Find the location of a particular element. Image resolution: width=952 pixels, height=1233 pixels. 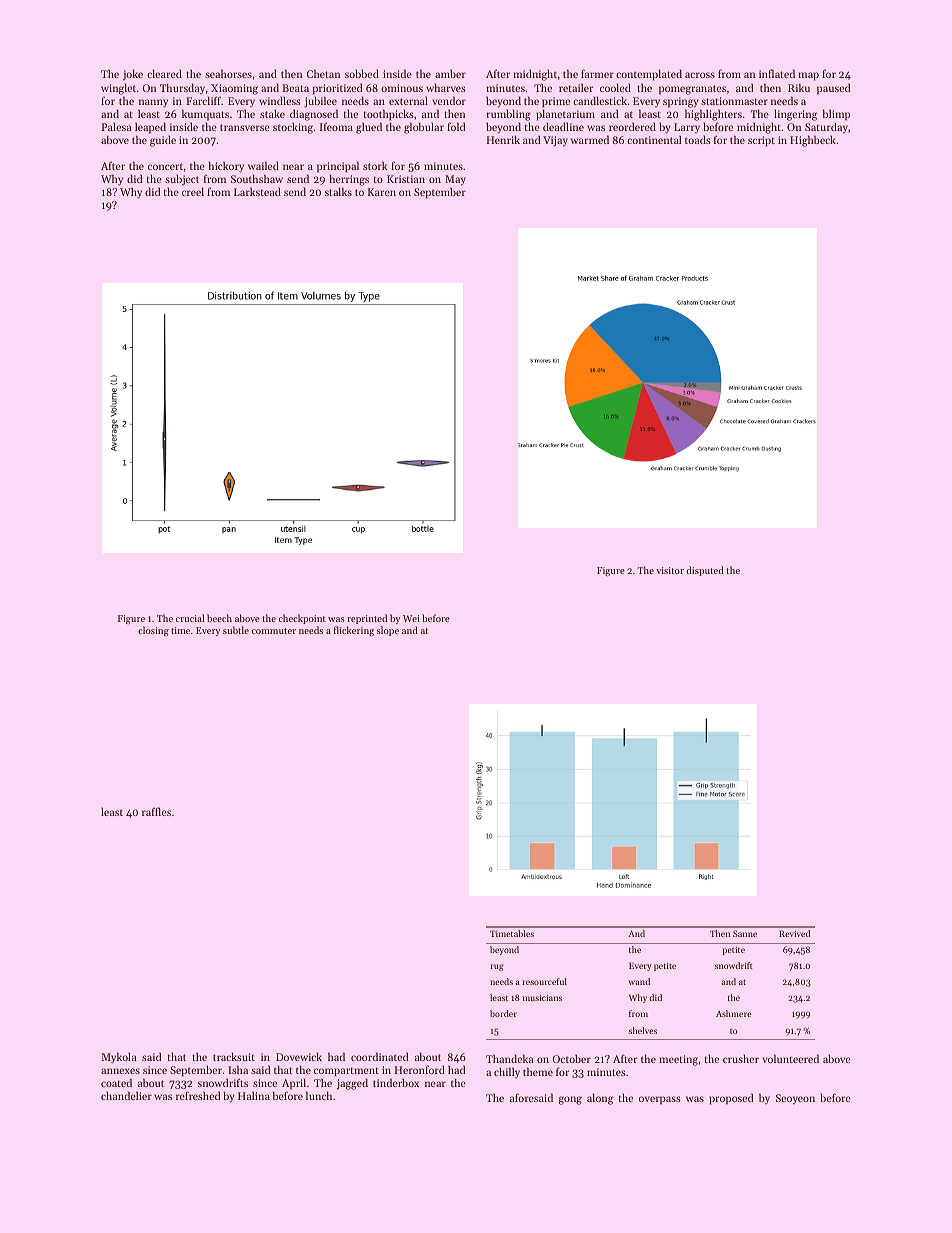

visitor is located at coordinates (670, 570).
